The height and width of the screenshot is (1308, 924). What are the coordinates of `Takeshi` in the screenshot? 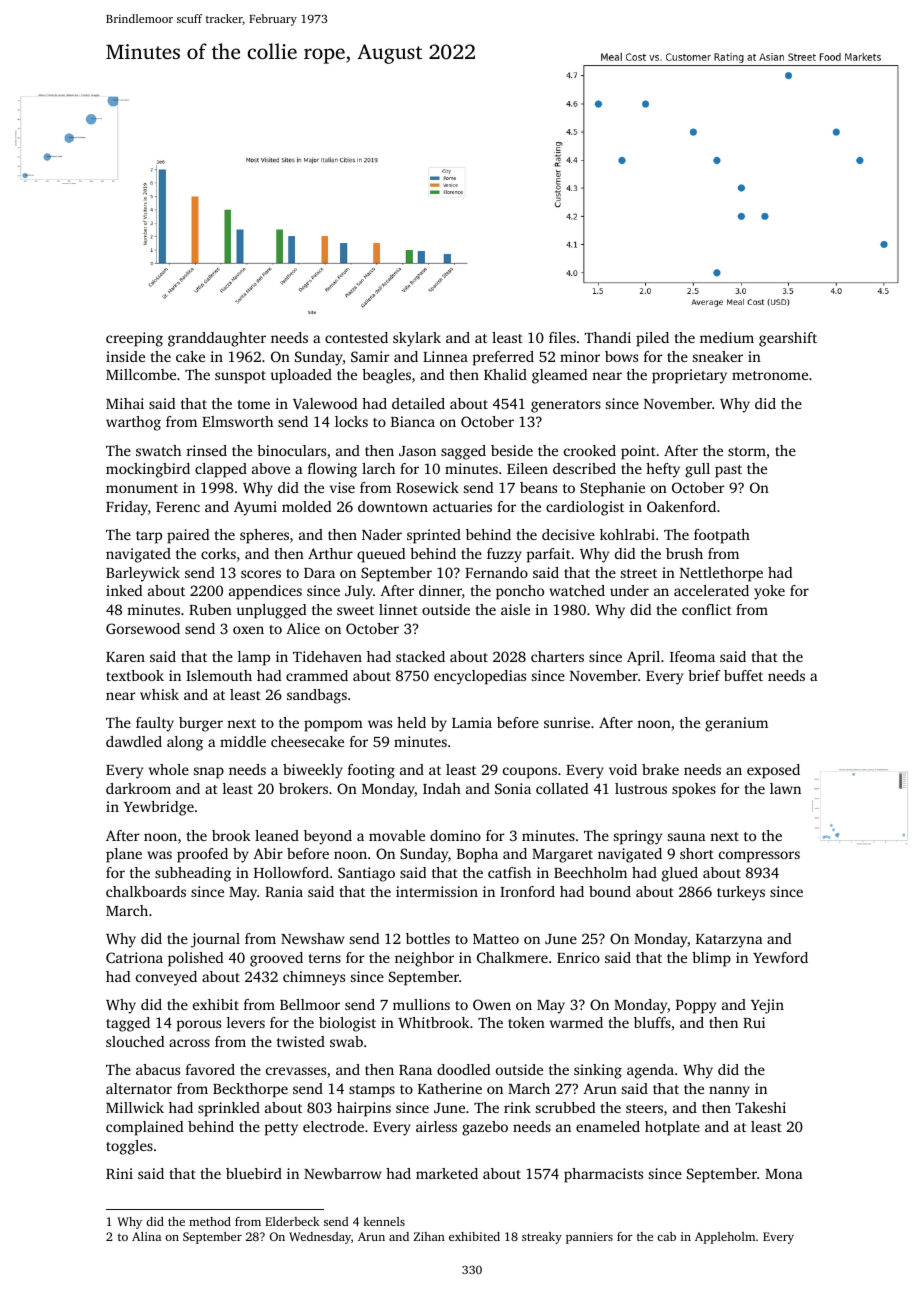 It's located at (760, 1107).
